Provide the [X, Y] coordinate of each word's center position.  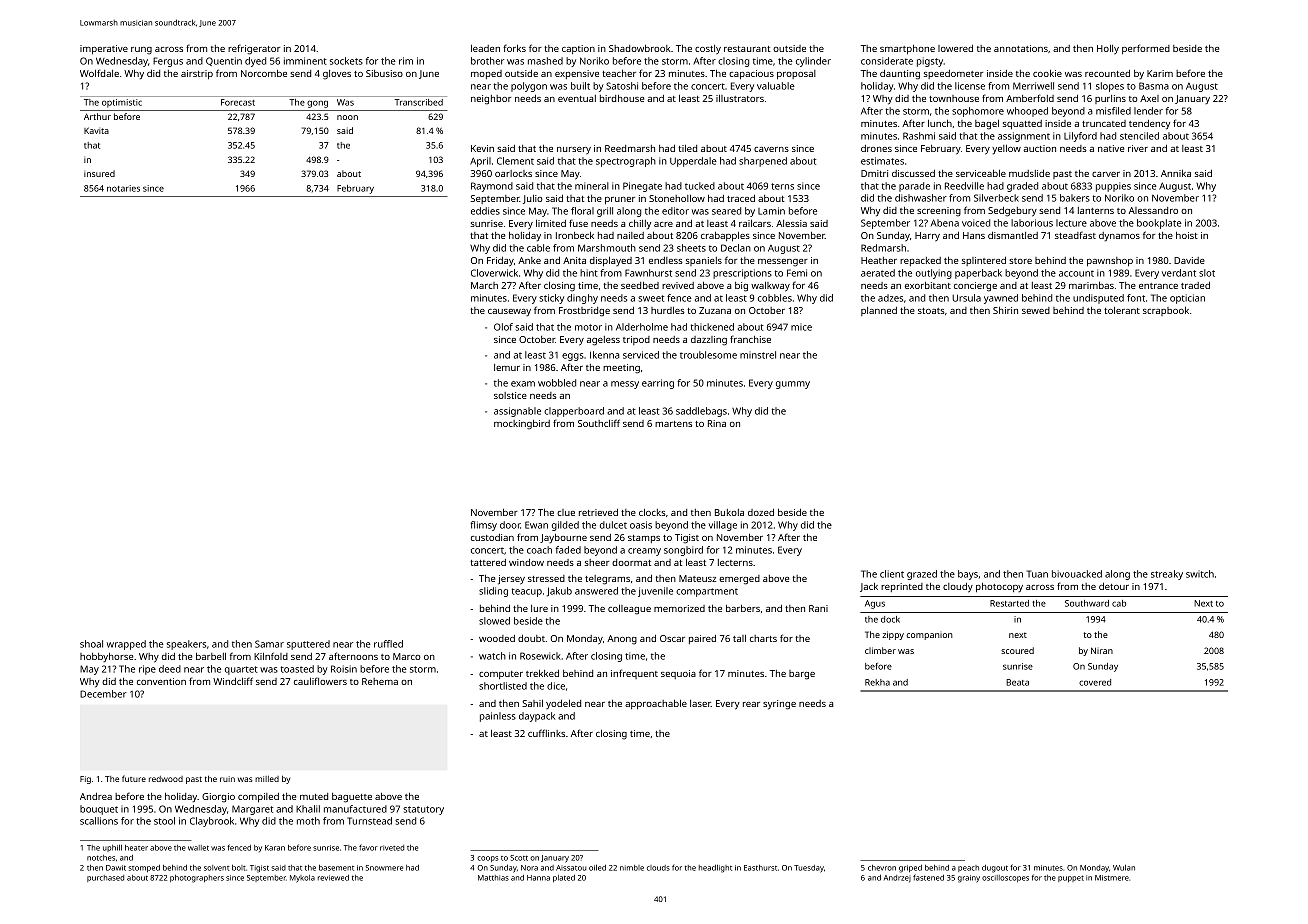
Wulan [1124, 868]
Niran [1102, 650]
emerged [739, 580]
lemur [507, 367]
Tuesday [809, 869]
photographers [197, 879]
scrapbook [1166, 311]
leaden [485, 48]
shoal [91, 644]
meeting [621, 369]
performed [1146, 49]
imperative [104, 50]
